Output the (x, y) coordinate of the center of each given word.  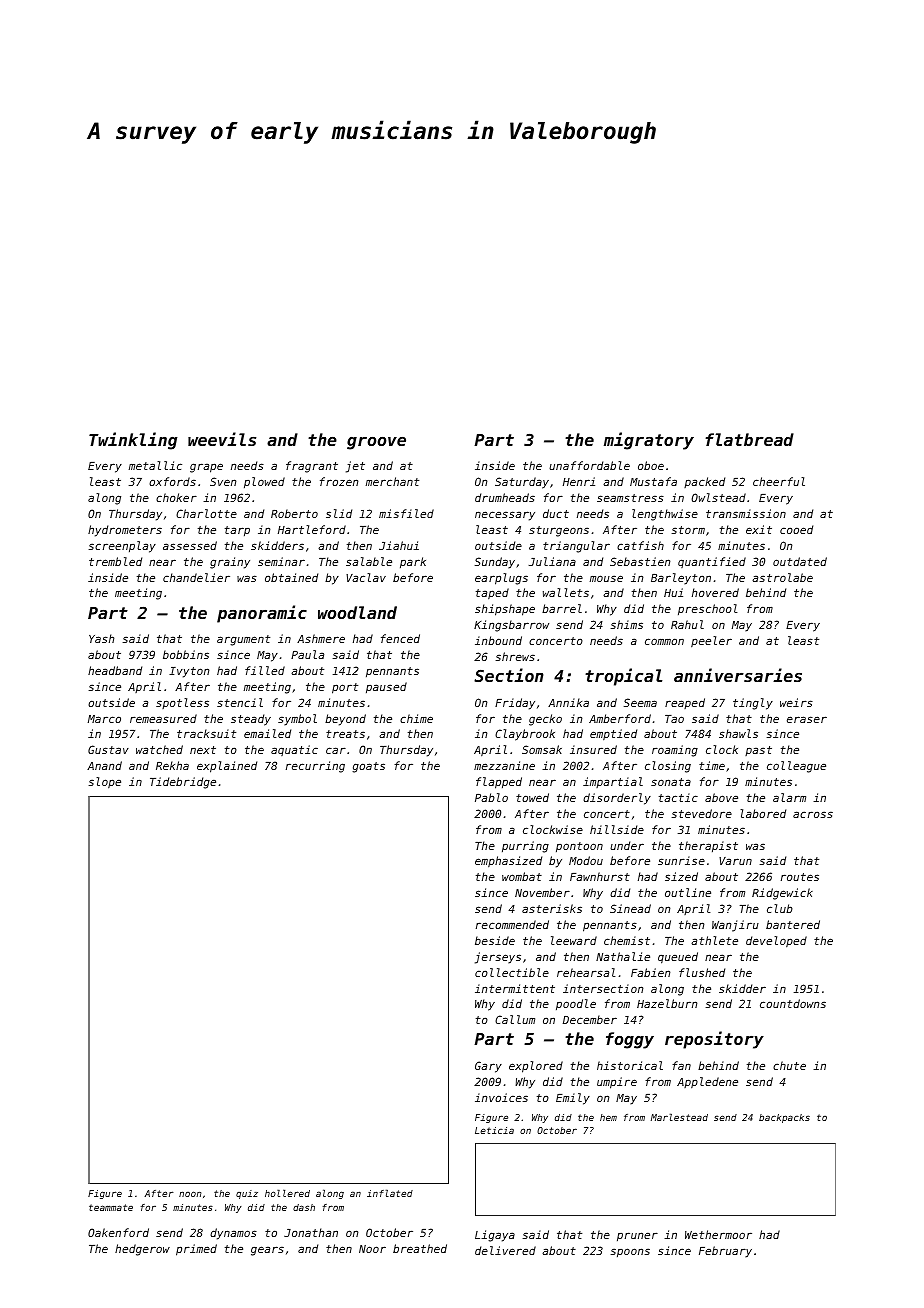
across (813, 814)
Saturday (522, 483)
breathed (420, 1248)
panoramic (262, 614)
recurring (315, 767)
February (725, 1252)
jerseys (498, 958)
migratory (649, 441)
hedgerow (142, 1250)
